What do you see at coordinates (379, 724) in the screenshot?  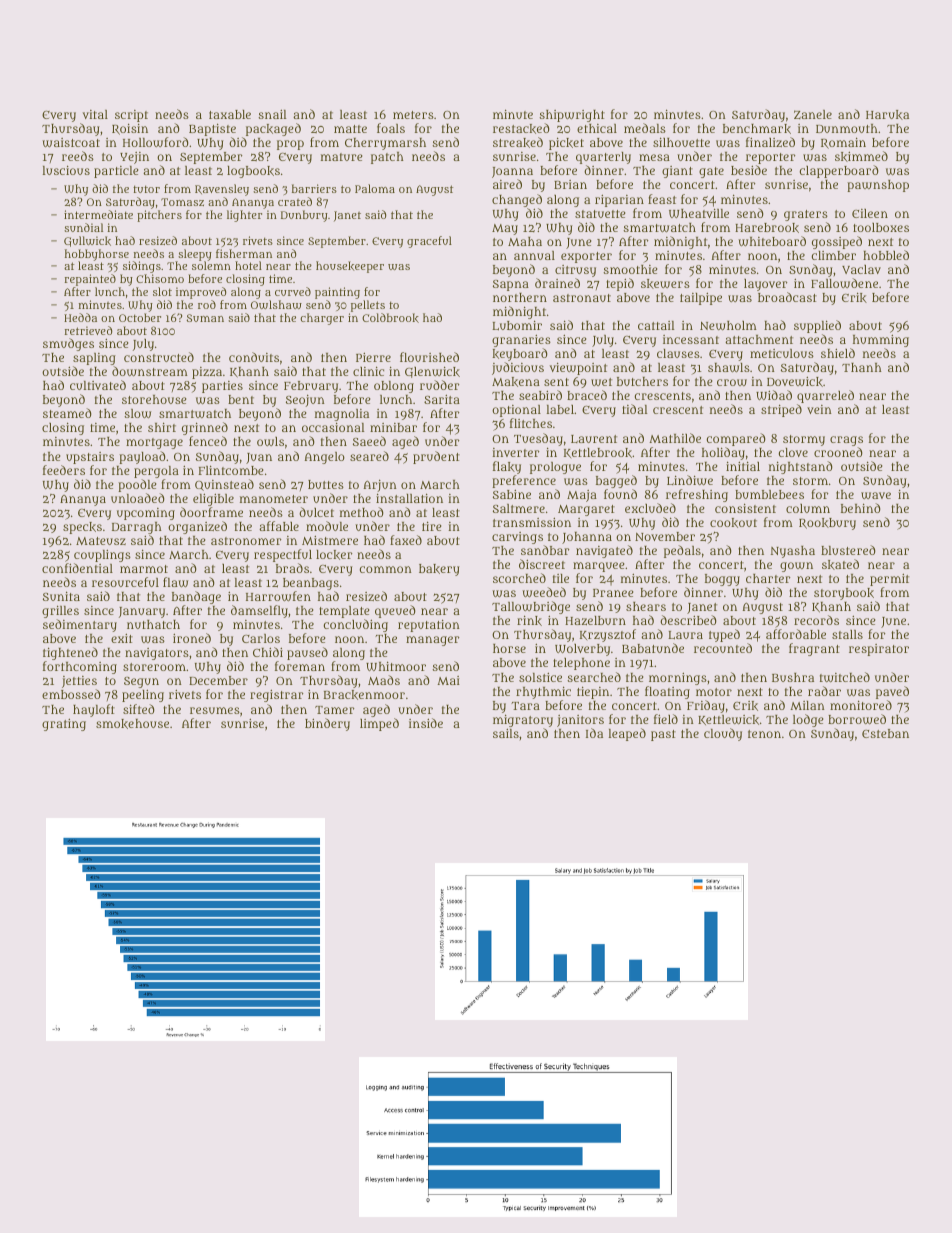 I see `limped` at bounding box center [379, 724].
